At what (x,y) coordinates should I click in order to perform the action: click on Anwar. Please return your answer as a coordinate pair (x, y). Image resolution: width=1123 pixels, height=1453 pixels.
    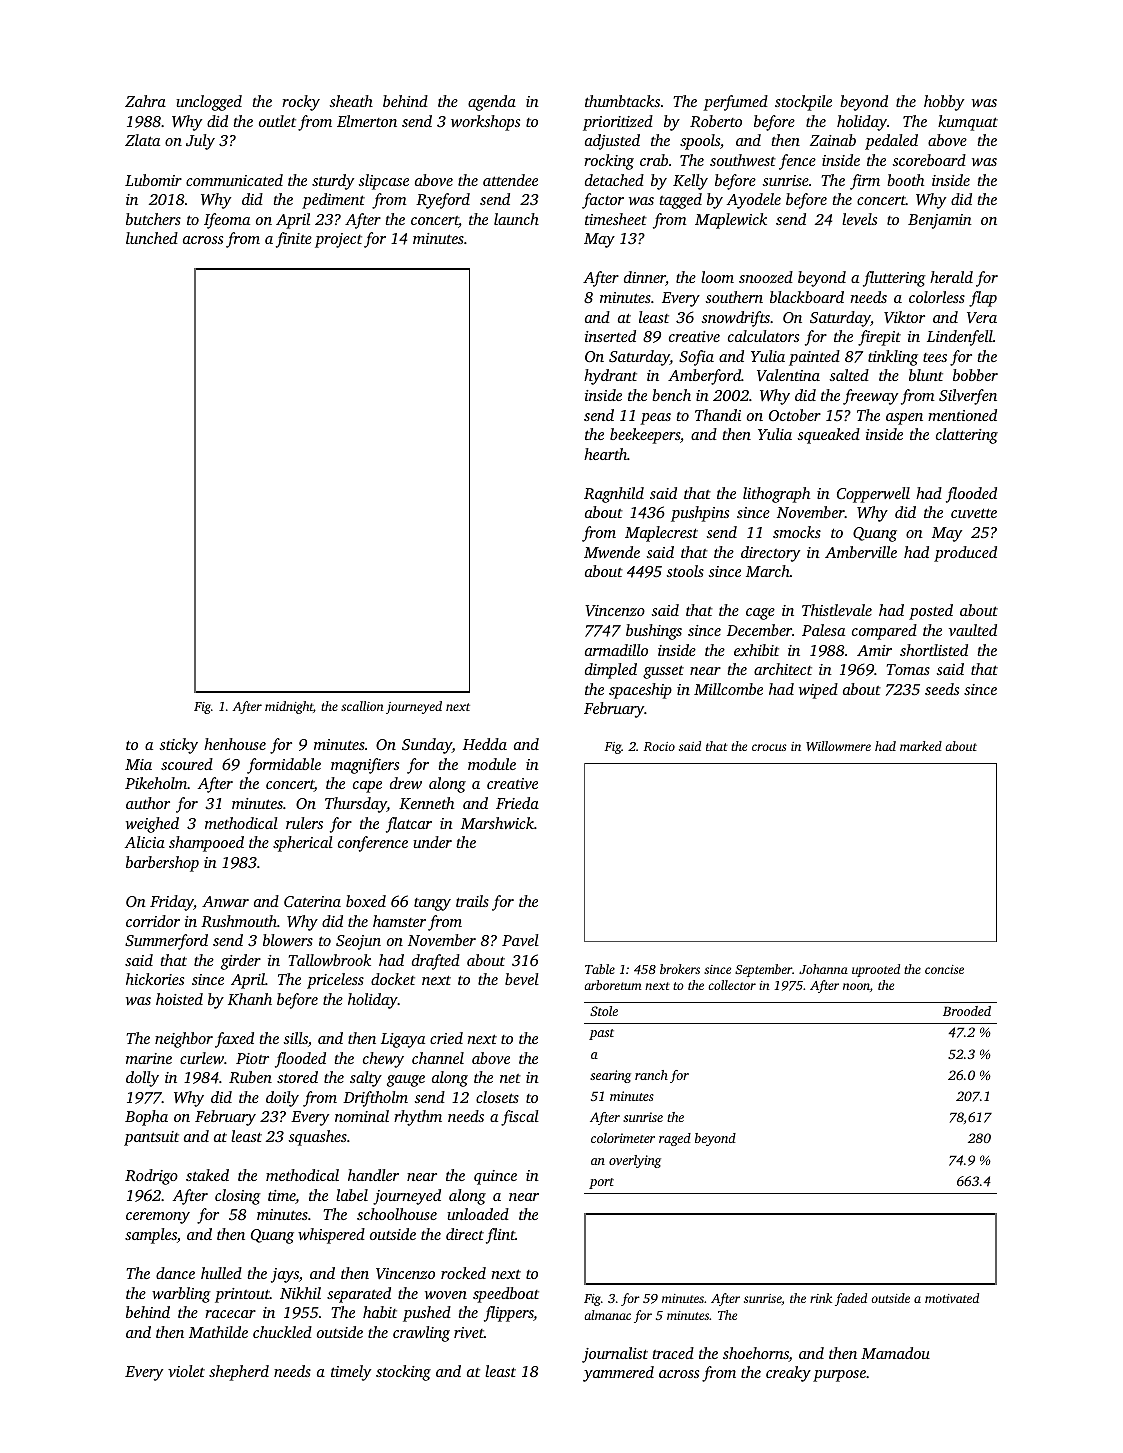
    Looking at the image, I should click on (225, 901).
